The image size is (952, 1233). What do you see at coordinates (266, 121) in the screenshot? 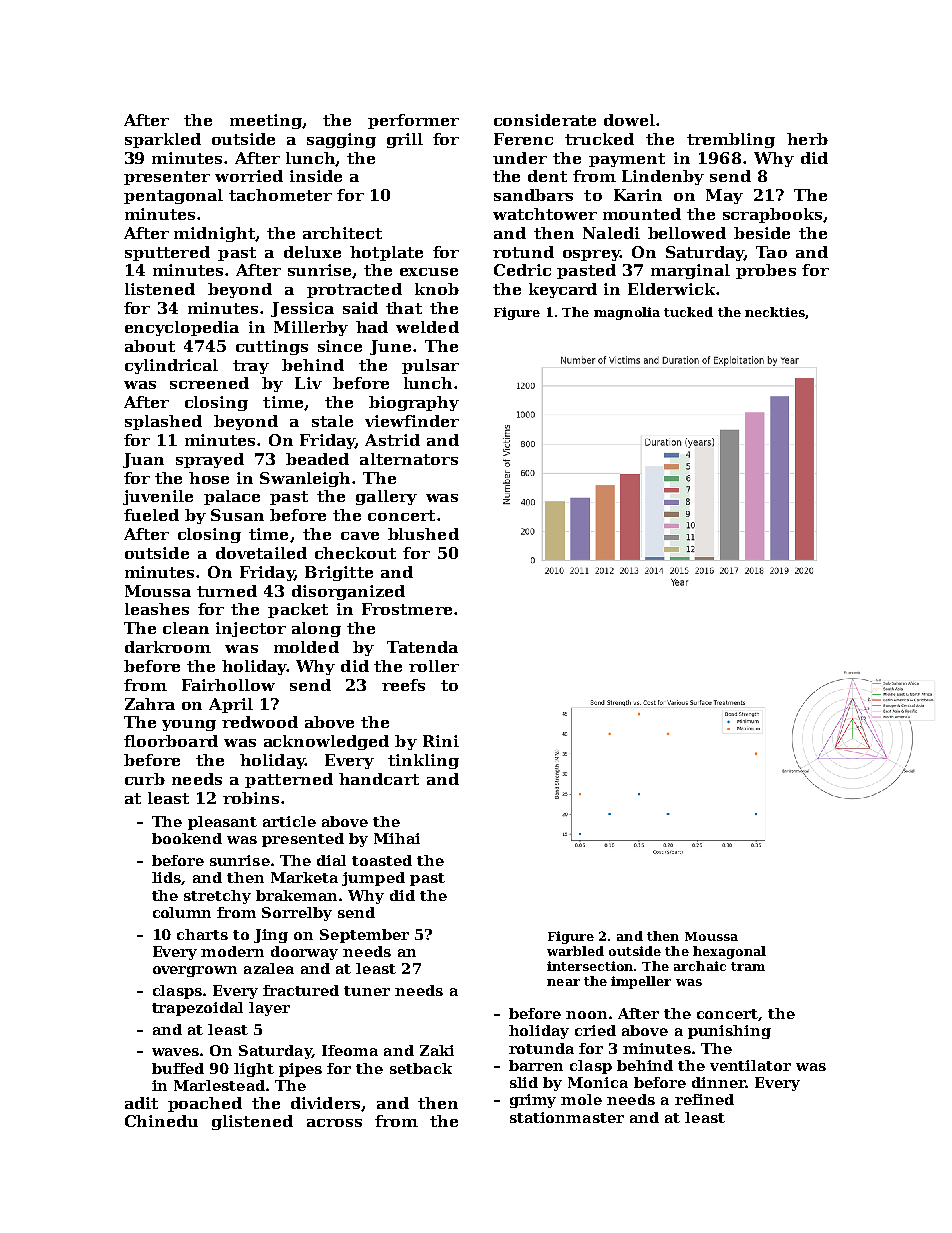
I see `meeting` at bounding box center [266, 121].
